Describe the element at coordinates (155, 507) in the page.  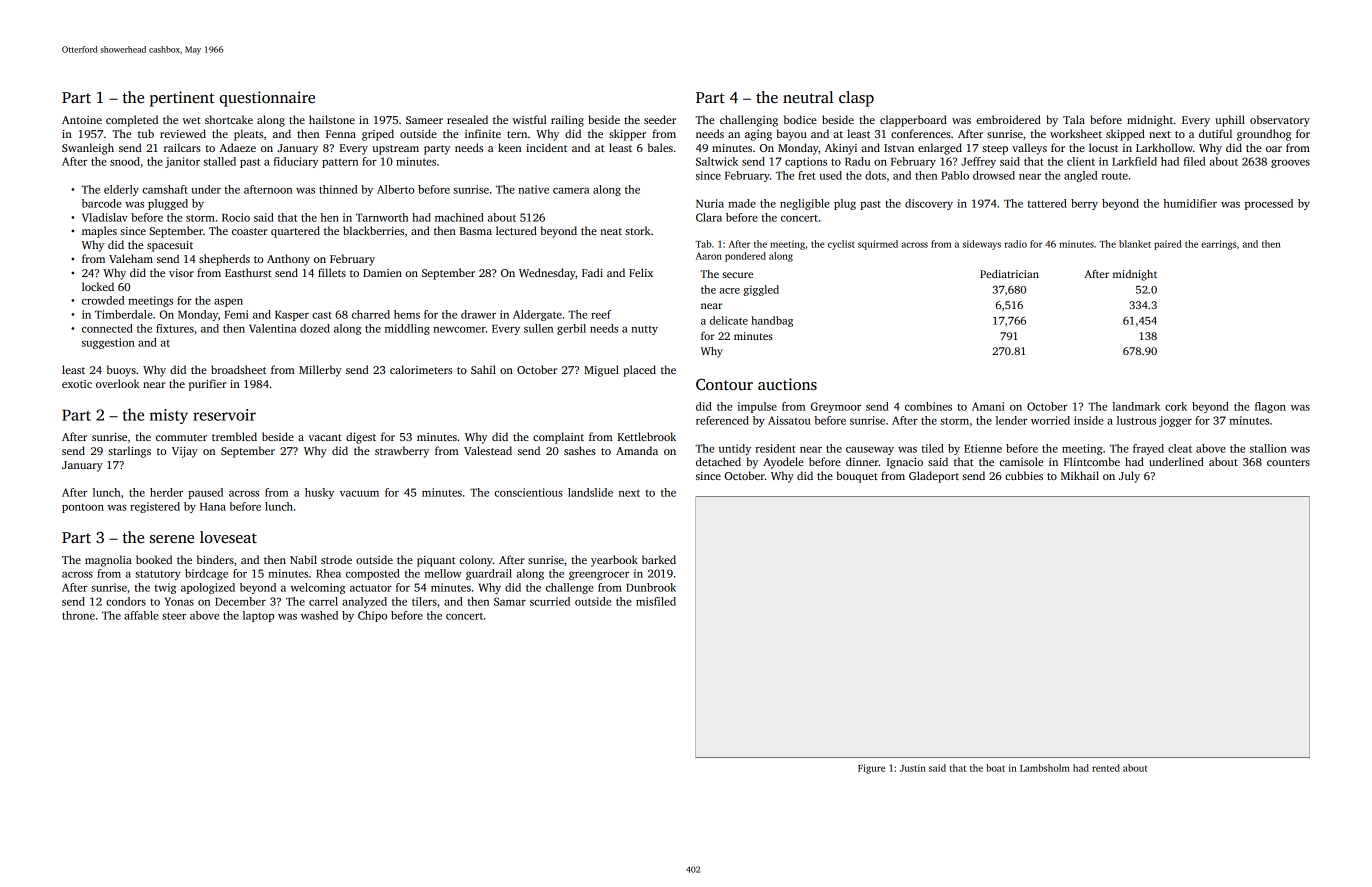
I see `registered` at that location.
